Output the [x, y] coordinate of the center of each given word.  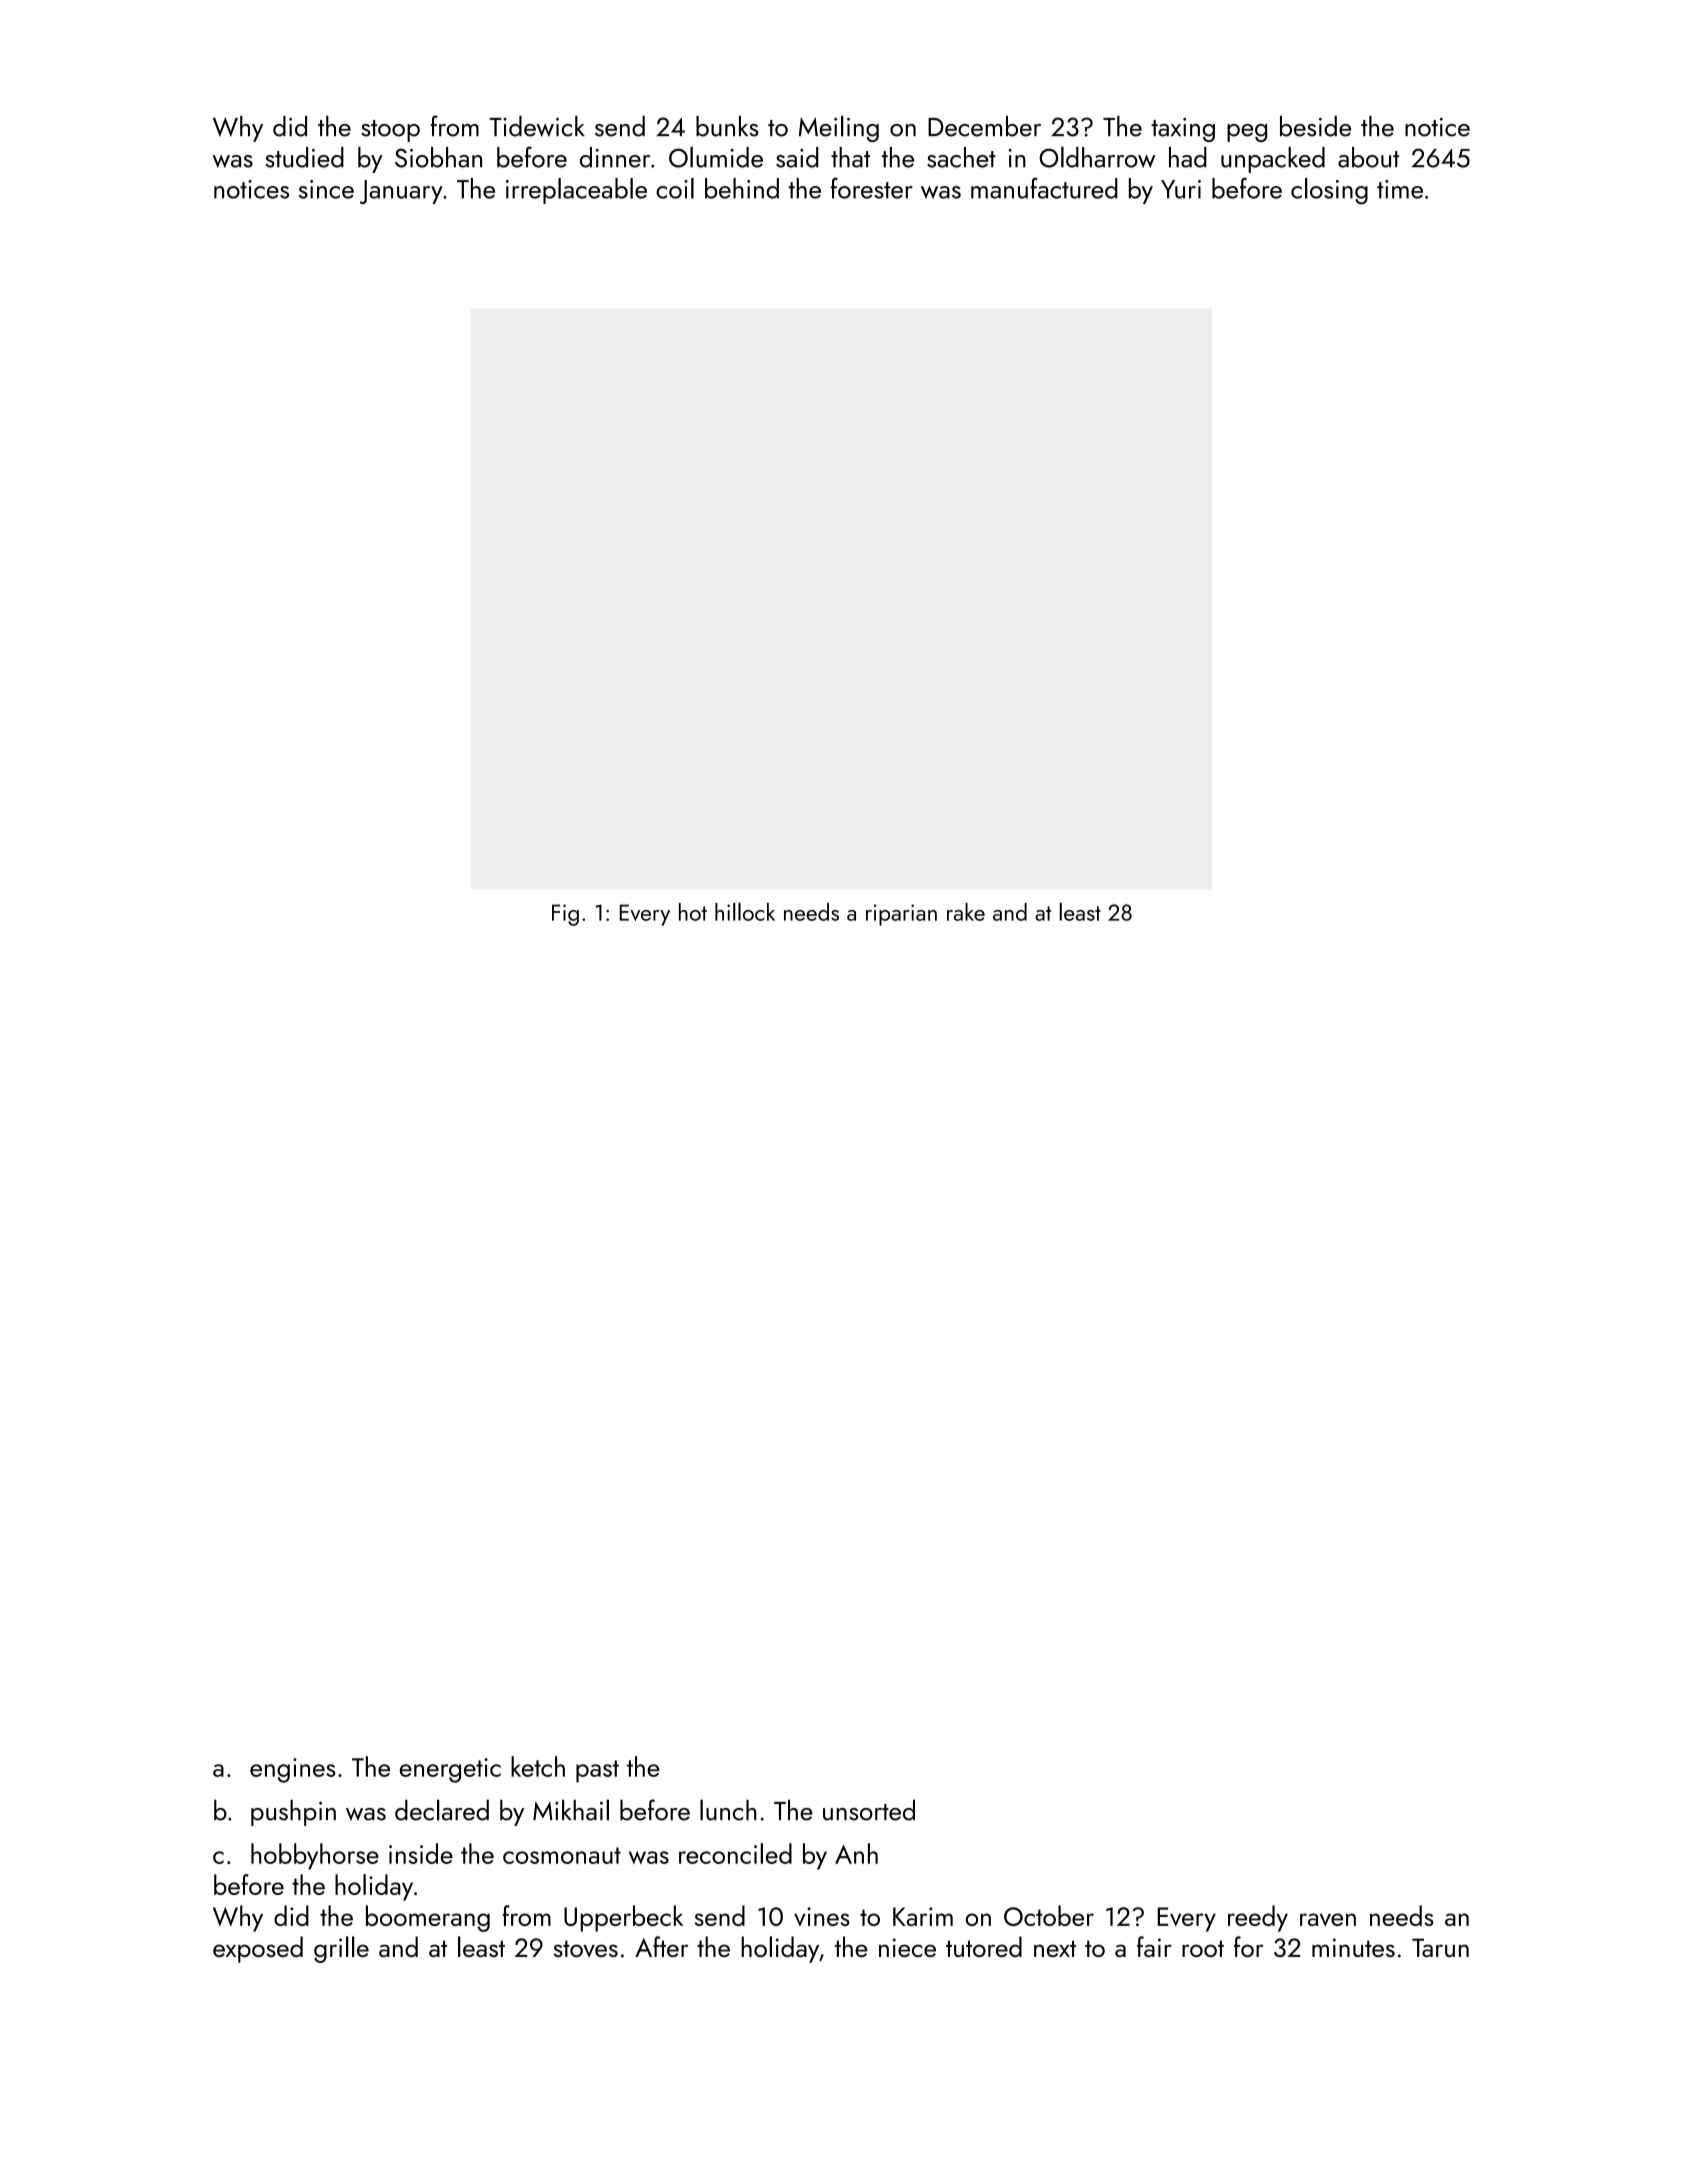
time [1400, 189]
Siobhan [438, 157]
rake [966, 912]
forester [872, 188]
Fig [565, 915]
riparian [901, 915]
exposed [258, 1949]
